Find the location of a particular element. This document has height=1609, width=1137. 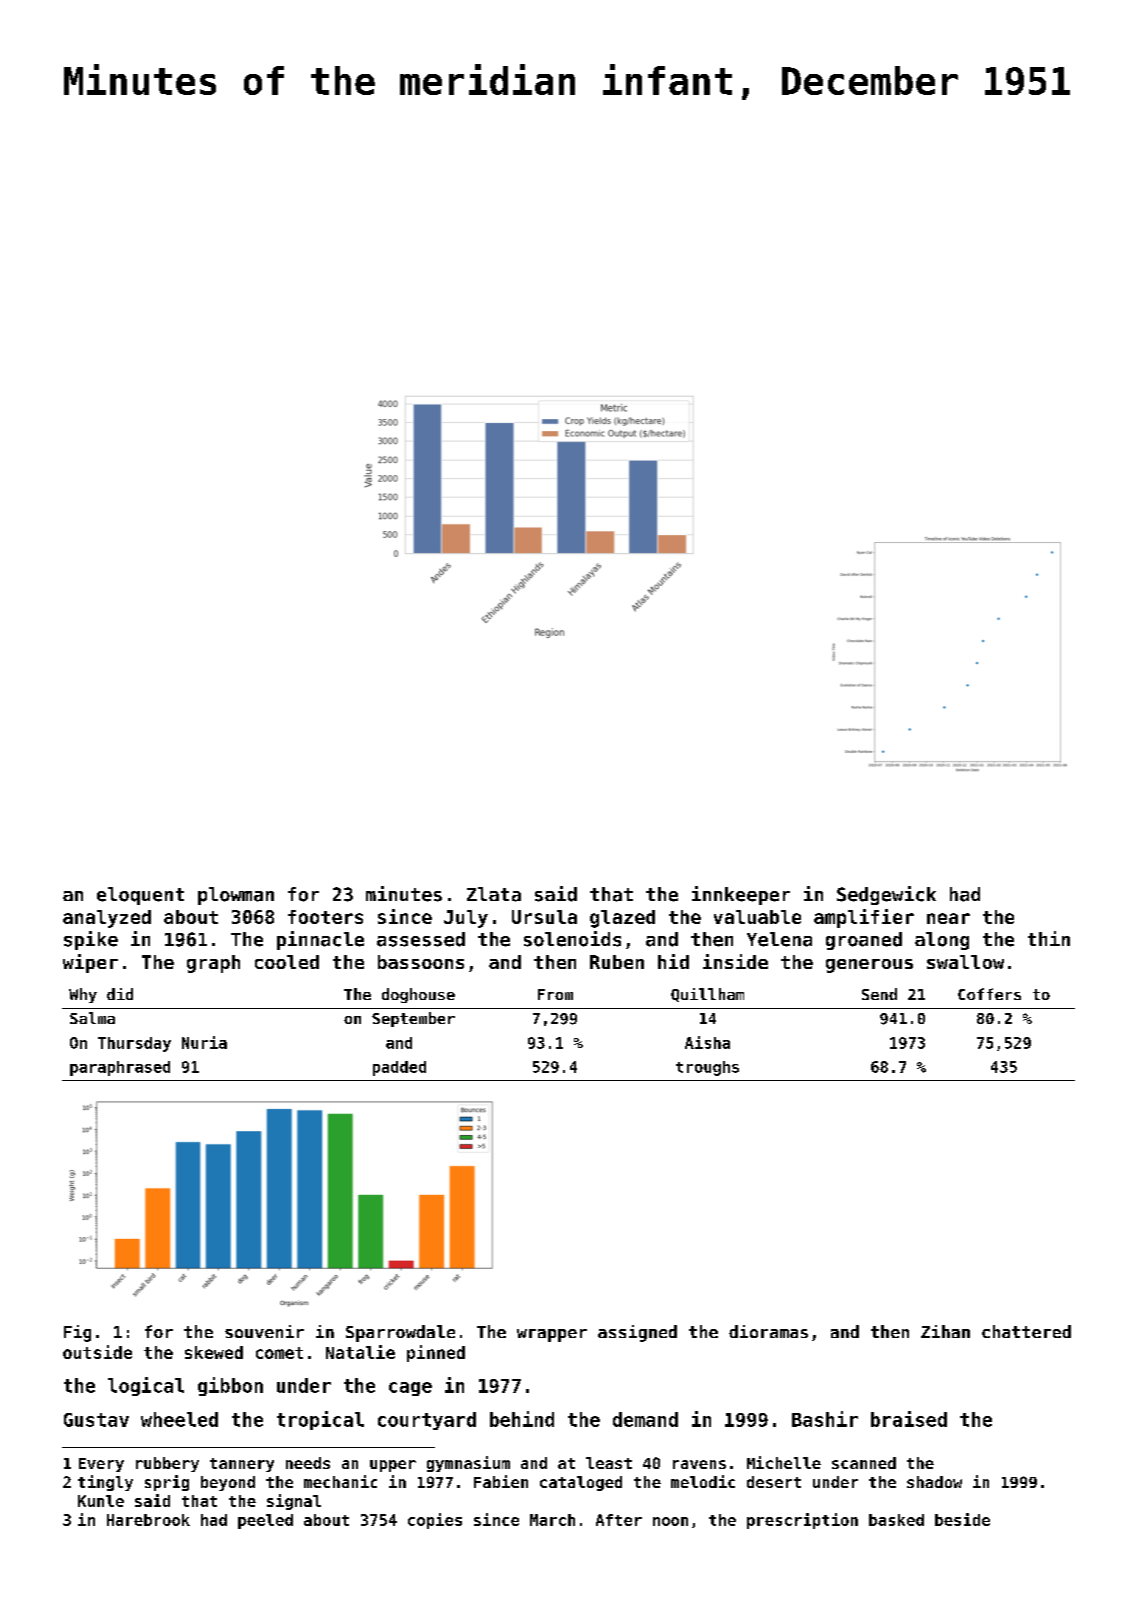

chattered is located at coordinates (1026, 1331).
